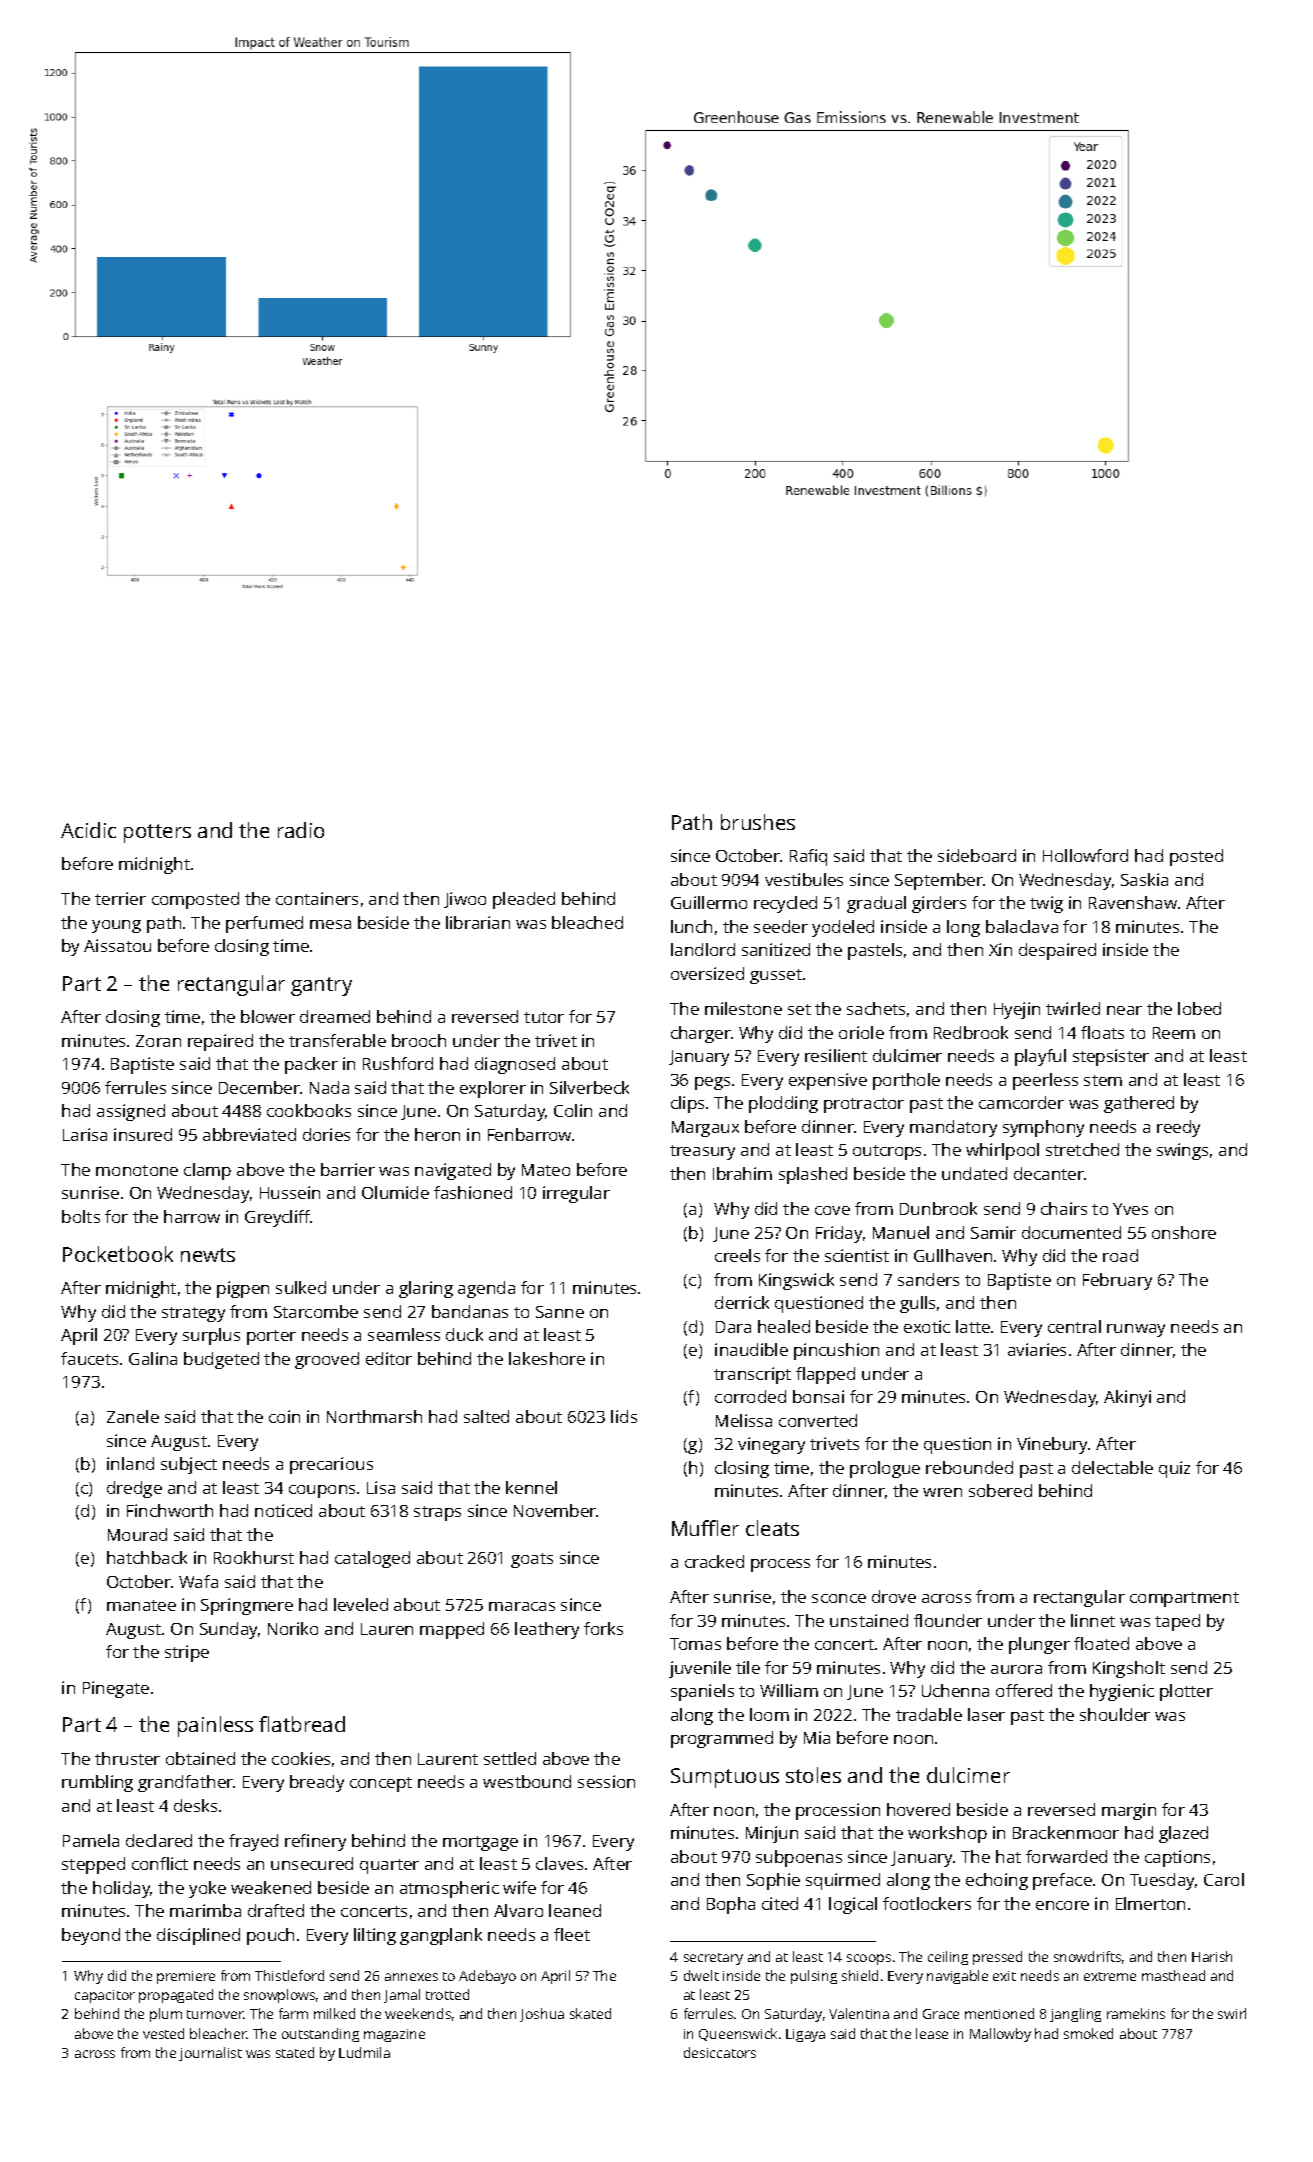  What do you see at coordinates (1212, 1956) in the screenshot?
I see `Harish` at bounding box center [1212, 1956].
